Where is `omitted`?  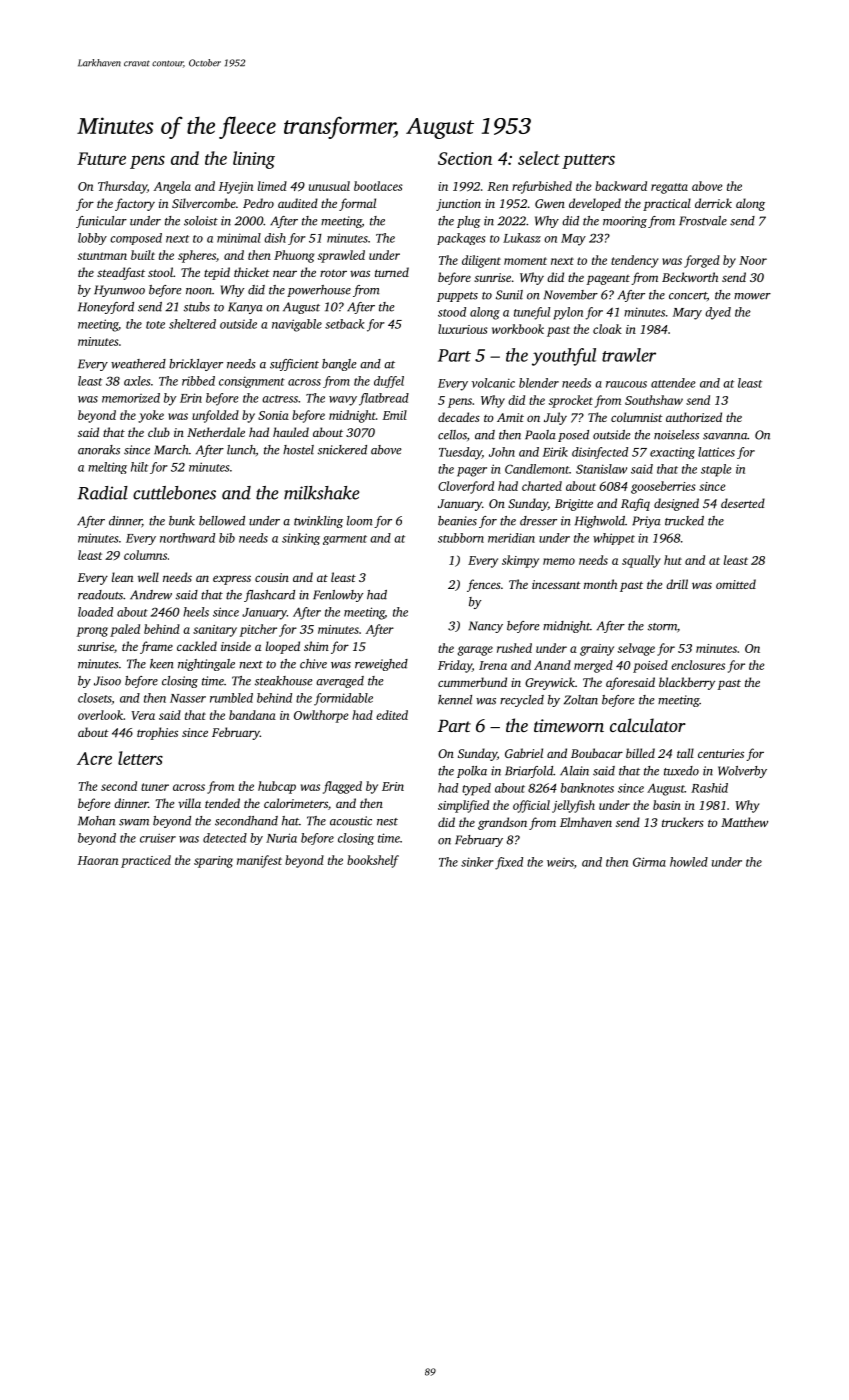
omitted is located at coordinates (736, 584).
